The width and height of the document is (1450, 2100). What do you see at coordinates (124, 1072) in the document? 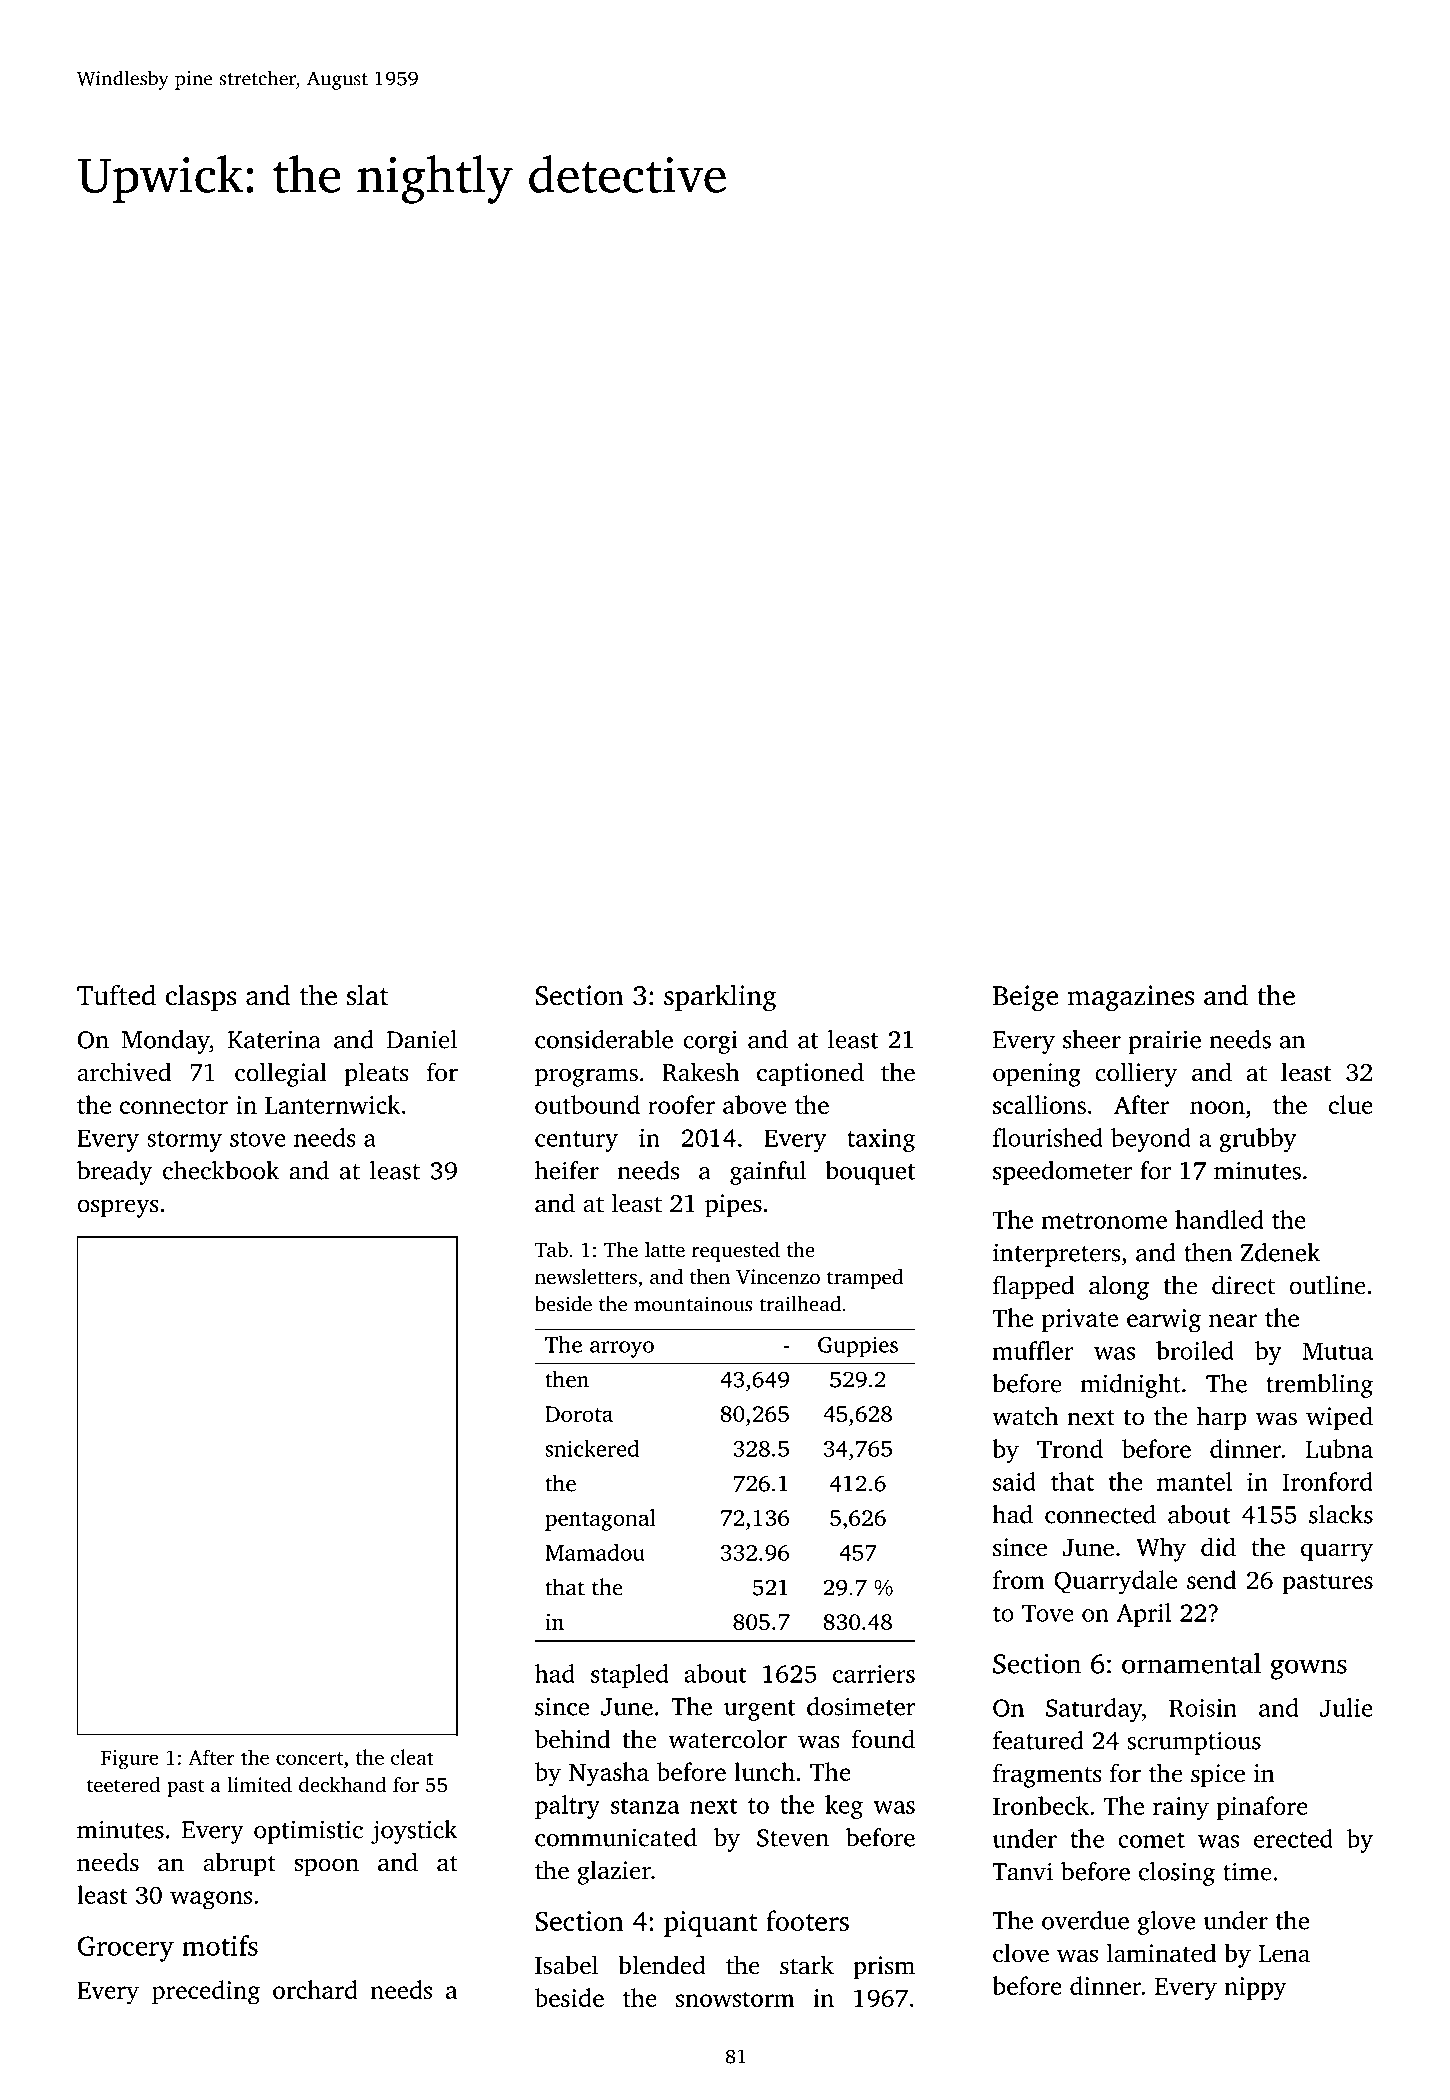
I see `archived` at bounding box center [124, 1072].
